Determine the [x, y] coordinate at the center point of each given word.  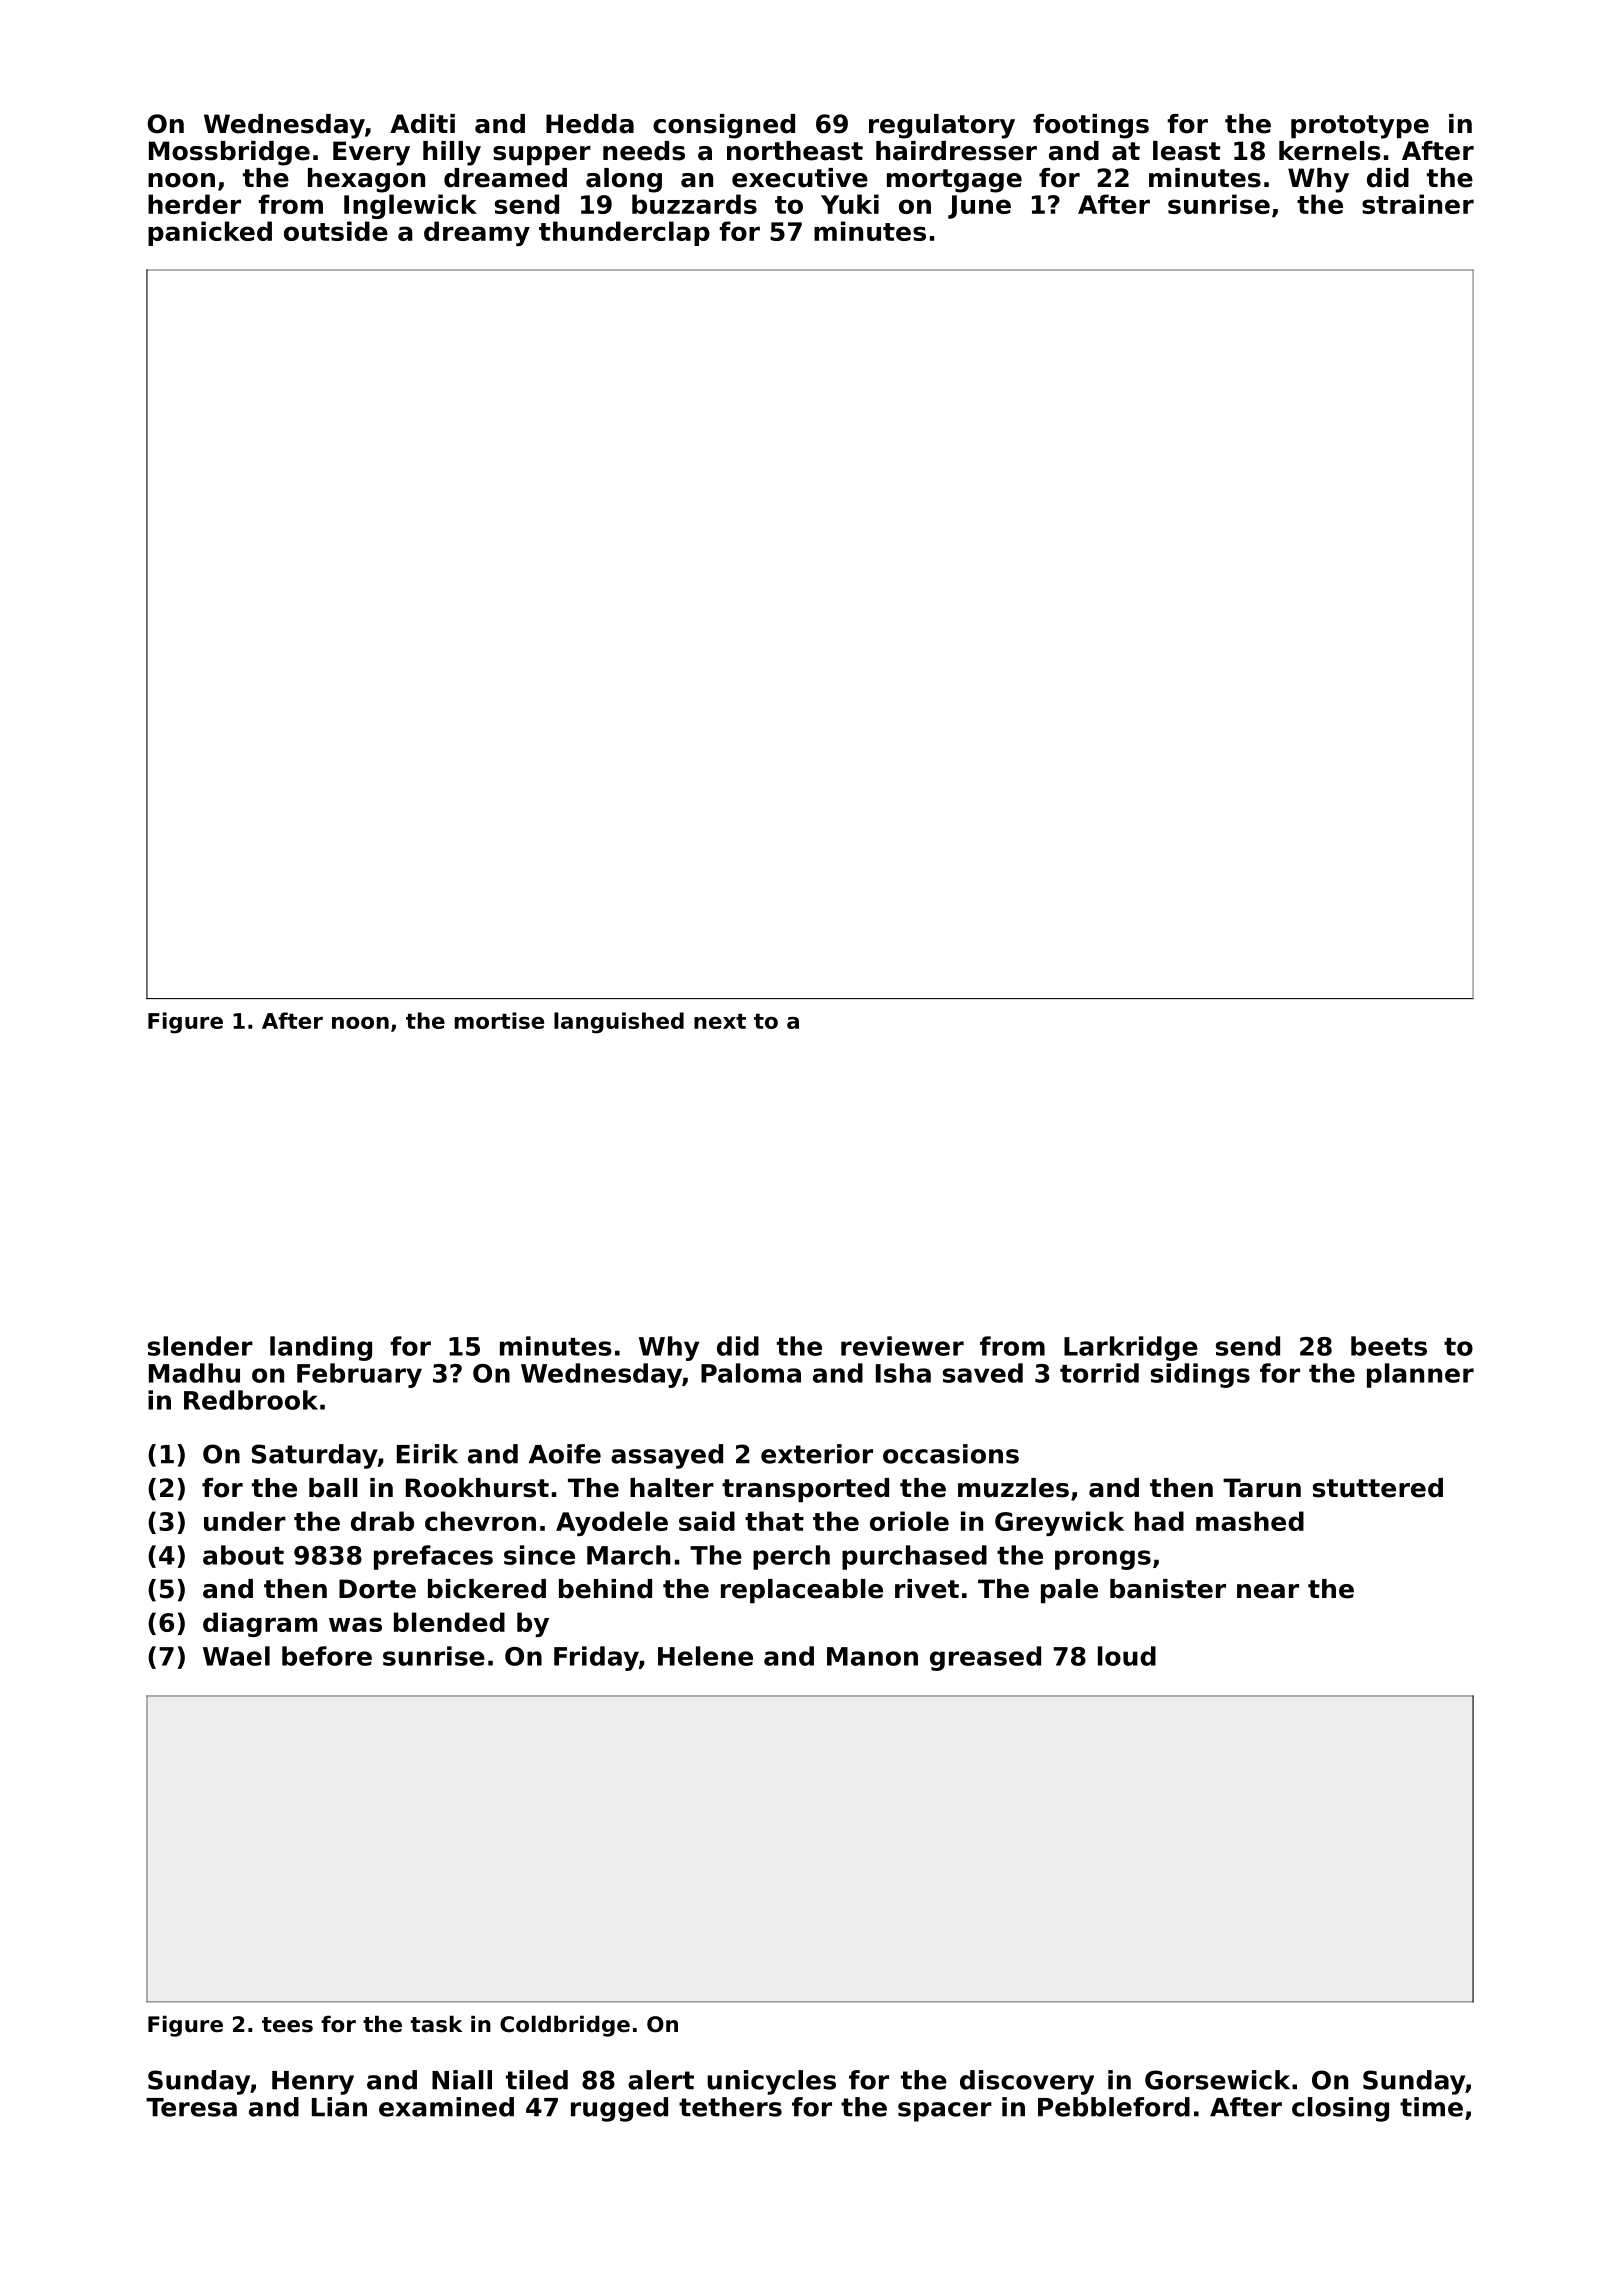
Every [371, 153]
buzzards [694, 204]
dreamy [477, 233]
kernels [1330, 151]
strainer [1418, 204]
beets [1389, 1346]
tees [287, 2025]
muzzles [1013, 1488]
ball [333, 1488]
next [720, 1021]
